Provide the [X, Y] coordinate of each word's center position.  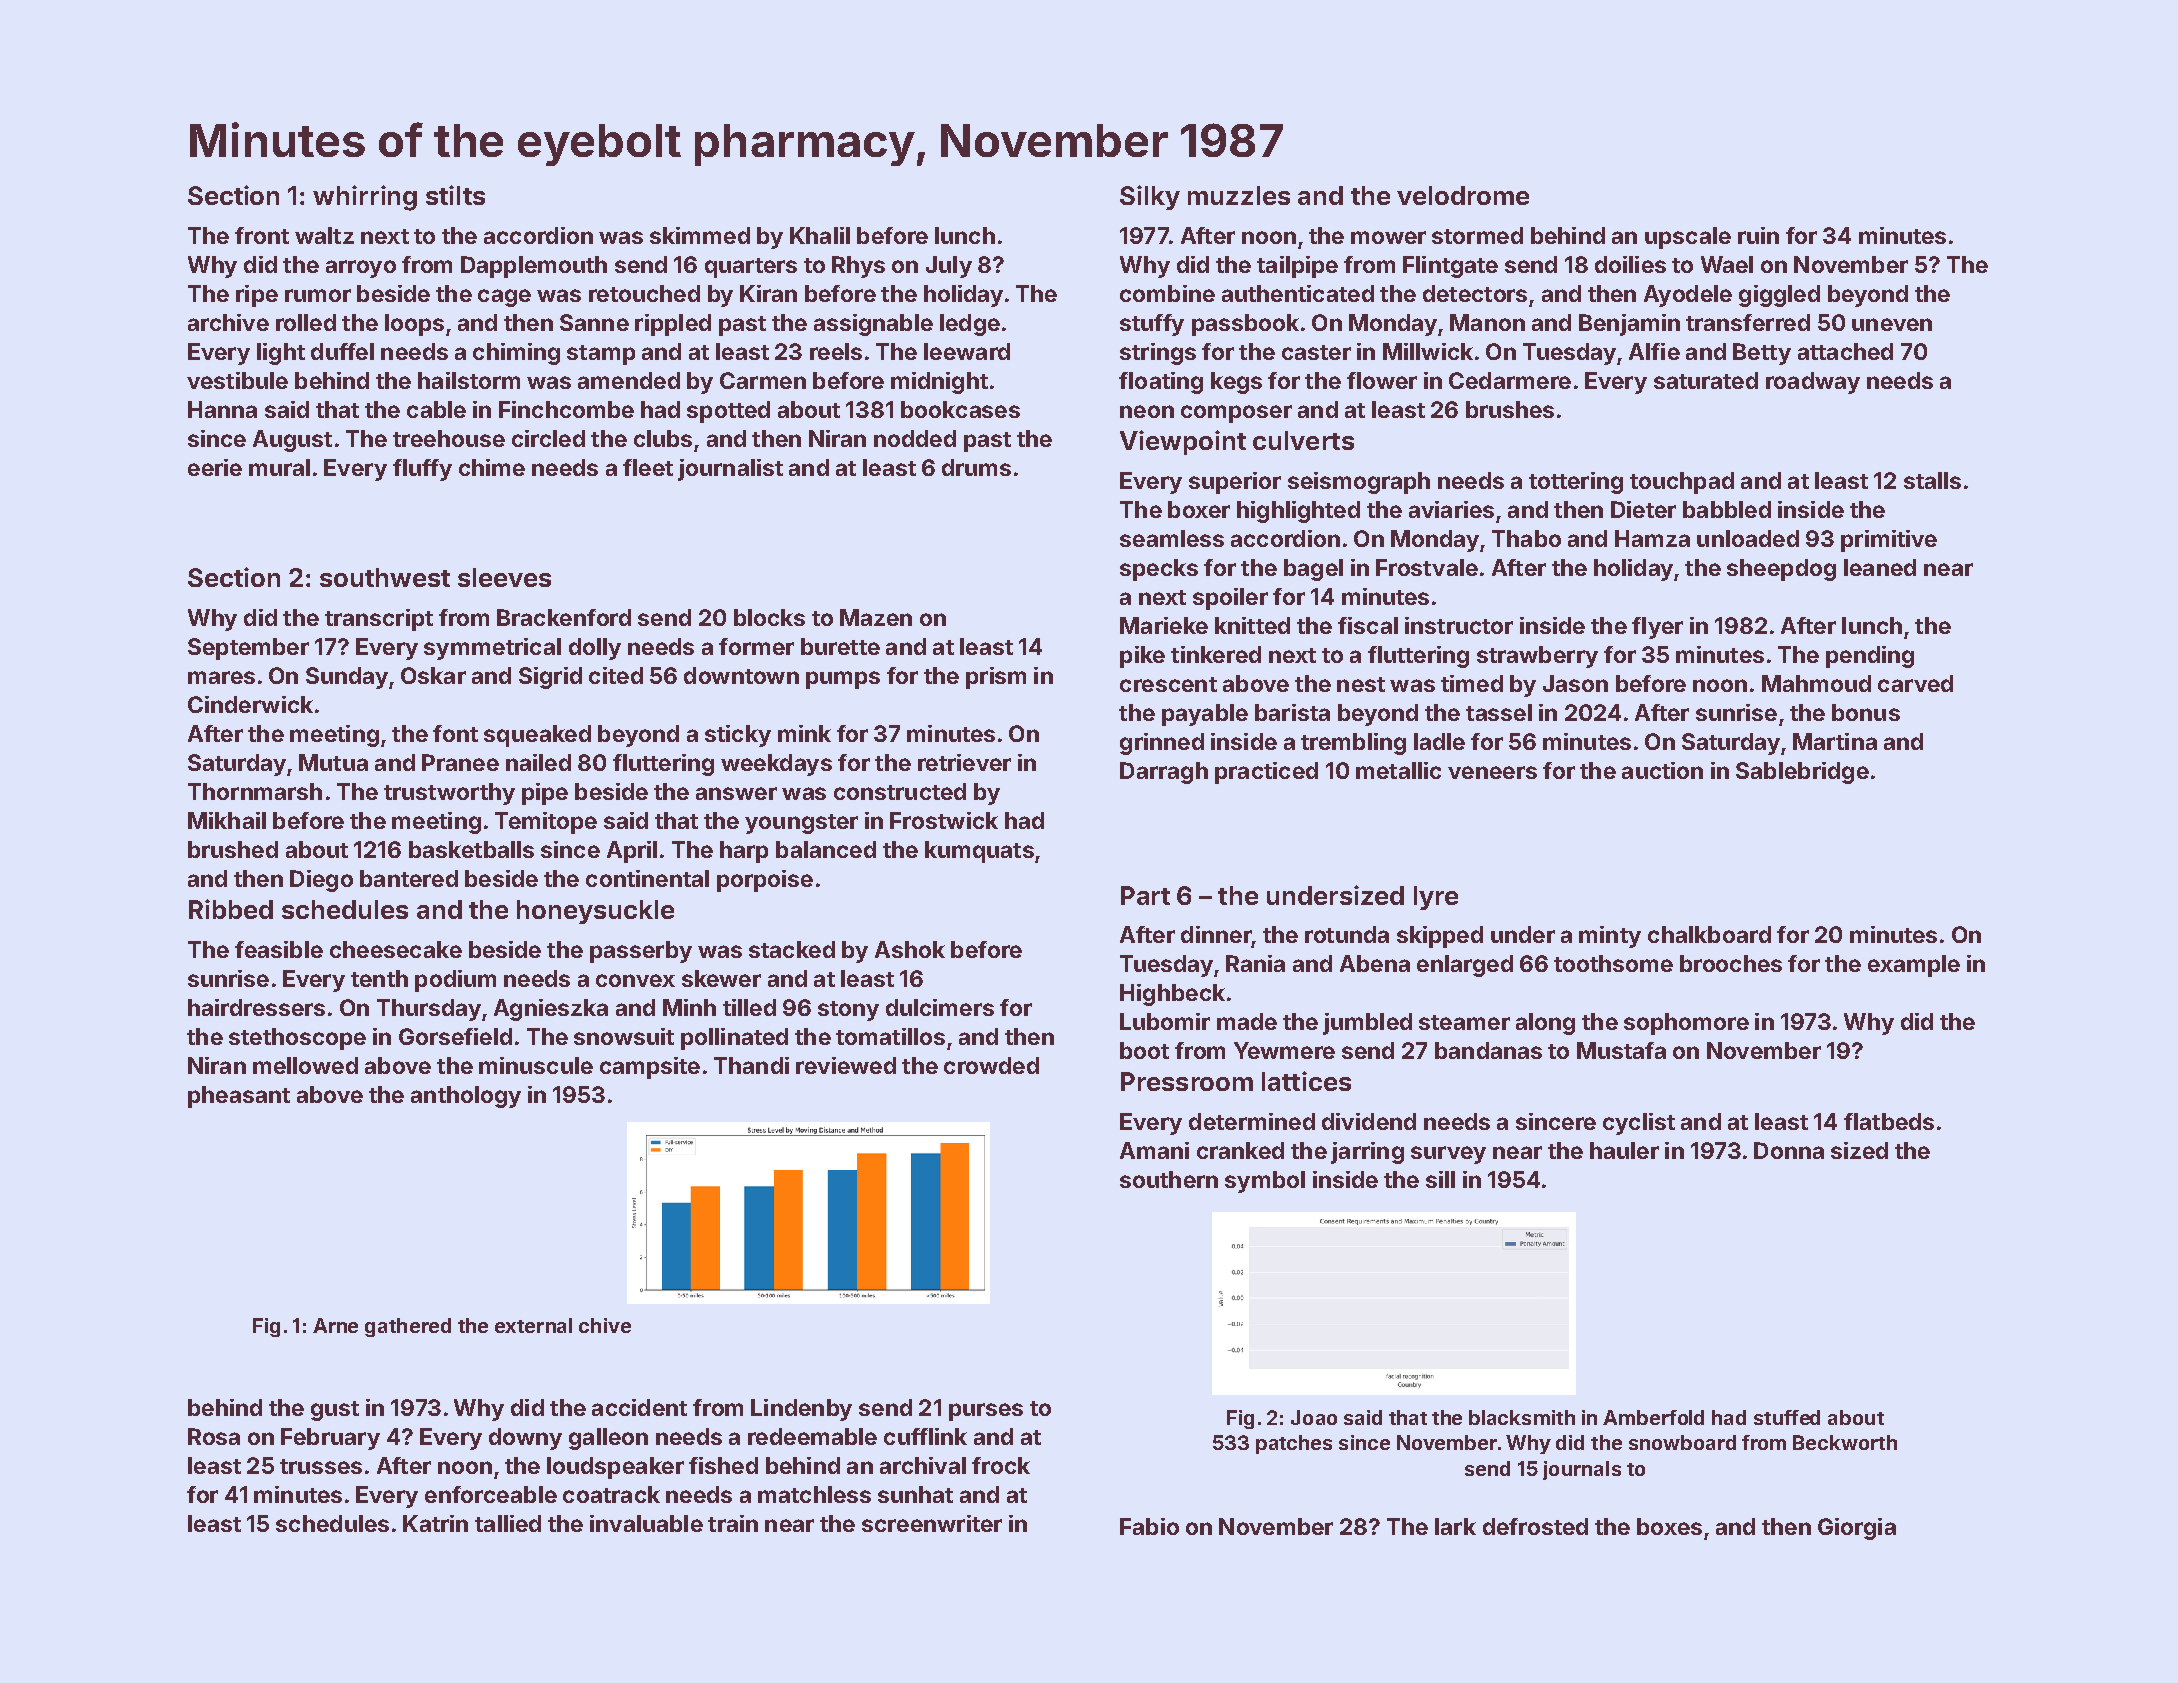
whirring [365, 198]
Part [1145, 895]
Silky [1150, 197]
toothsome [1613, 963]
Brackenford [564, 617]
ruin [1758, 235]
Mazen [876, 617]
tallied [508, 1523]
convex [635, 980]
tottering [1576, 483]
